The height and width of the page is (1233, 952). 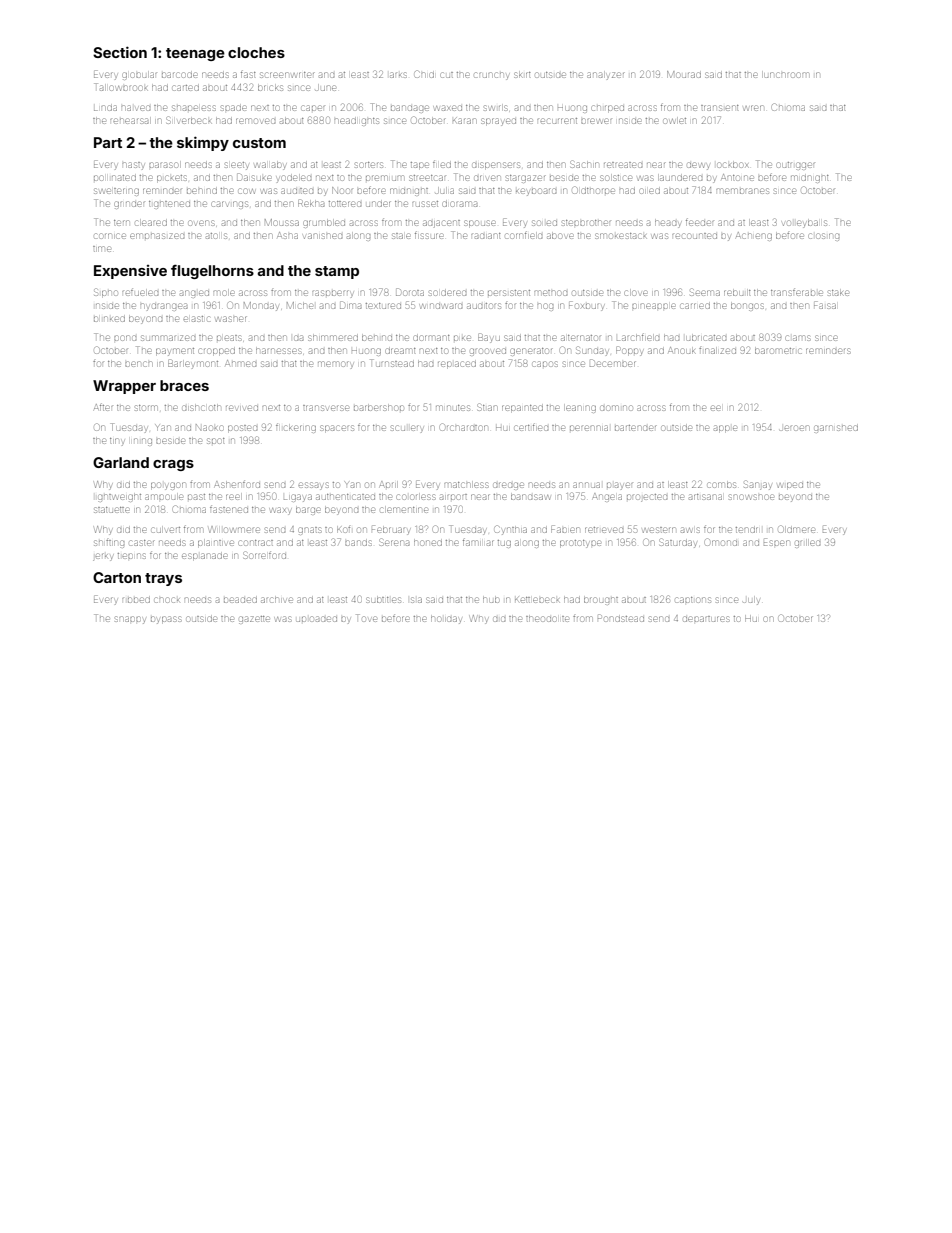 What do you see at coordinates (608, 108) in the page?
I see `chirped` at bounding box center [608, 108].
